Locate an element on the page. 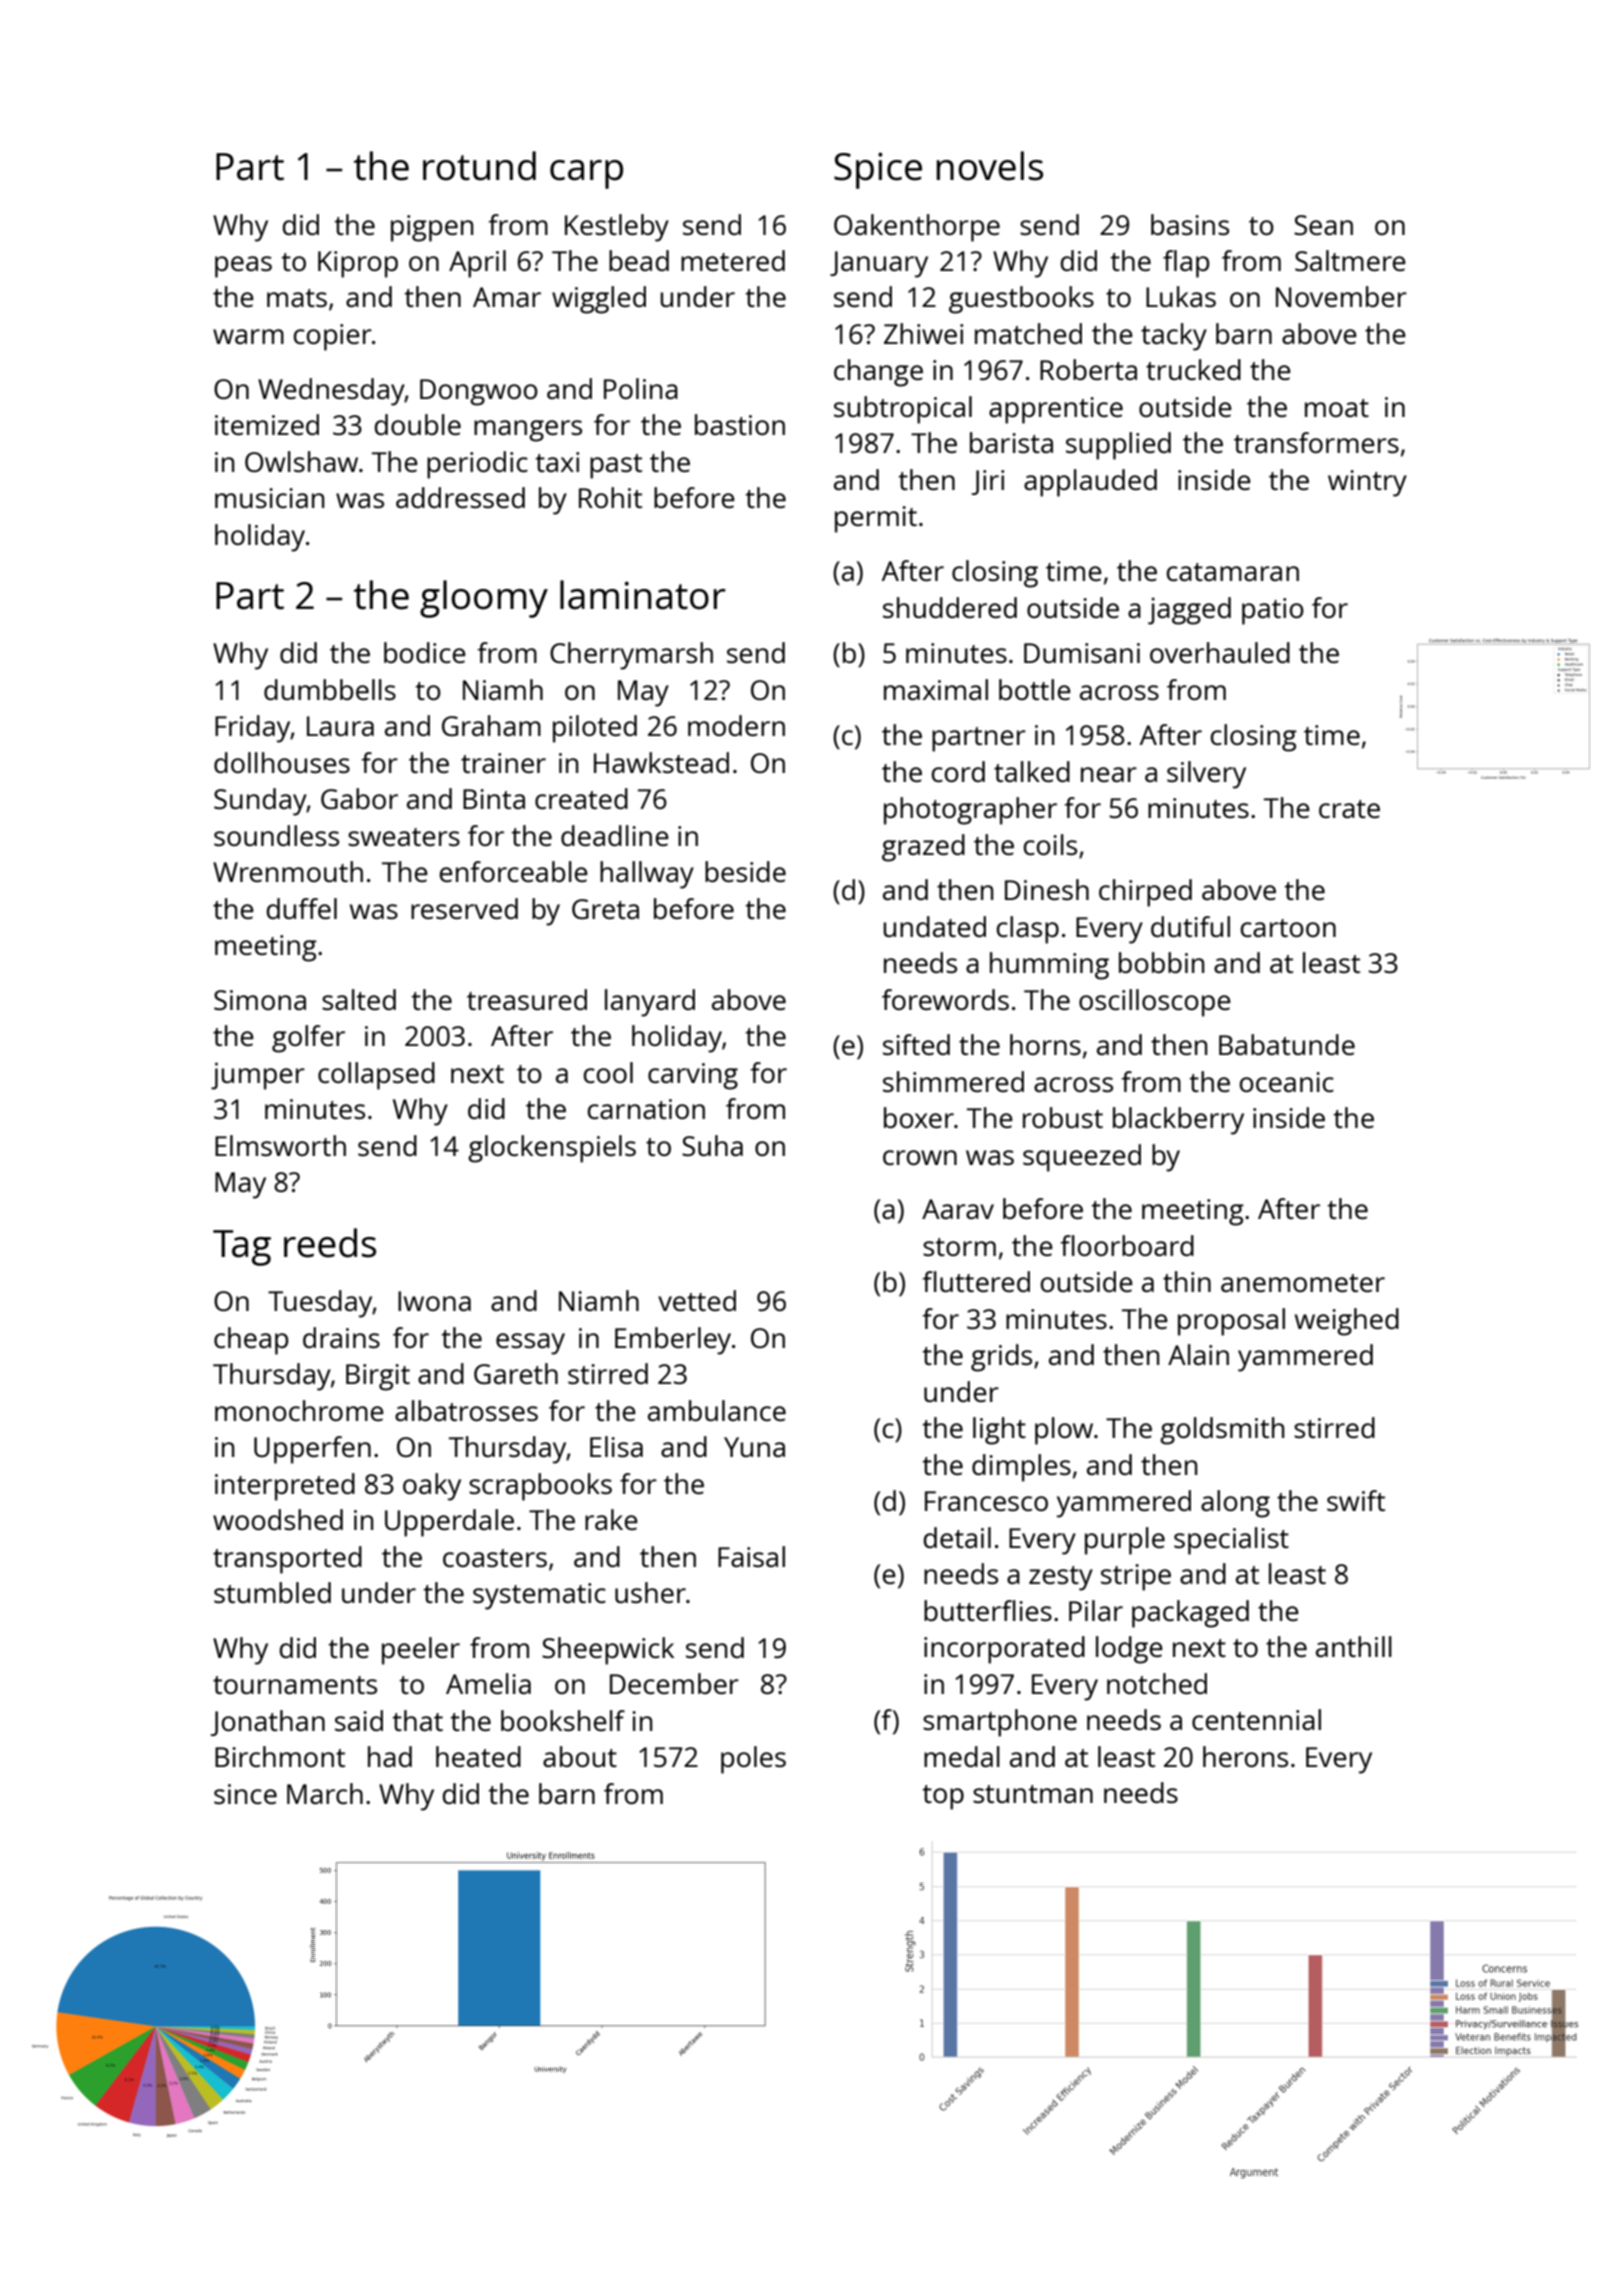 The height and width of the image is (2292, 1620). bead is located at coordinates (639, 260).
